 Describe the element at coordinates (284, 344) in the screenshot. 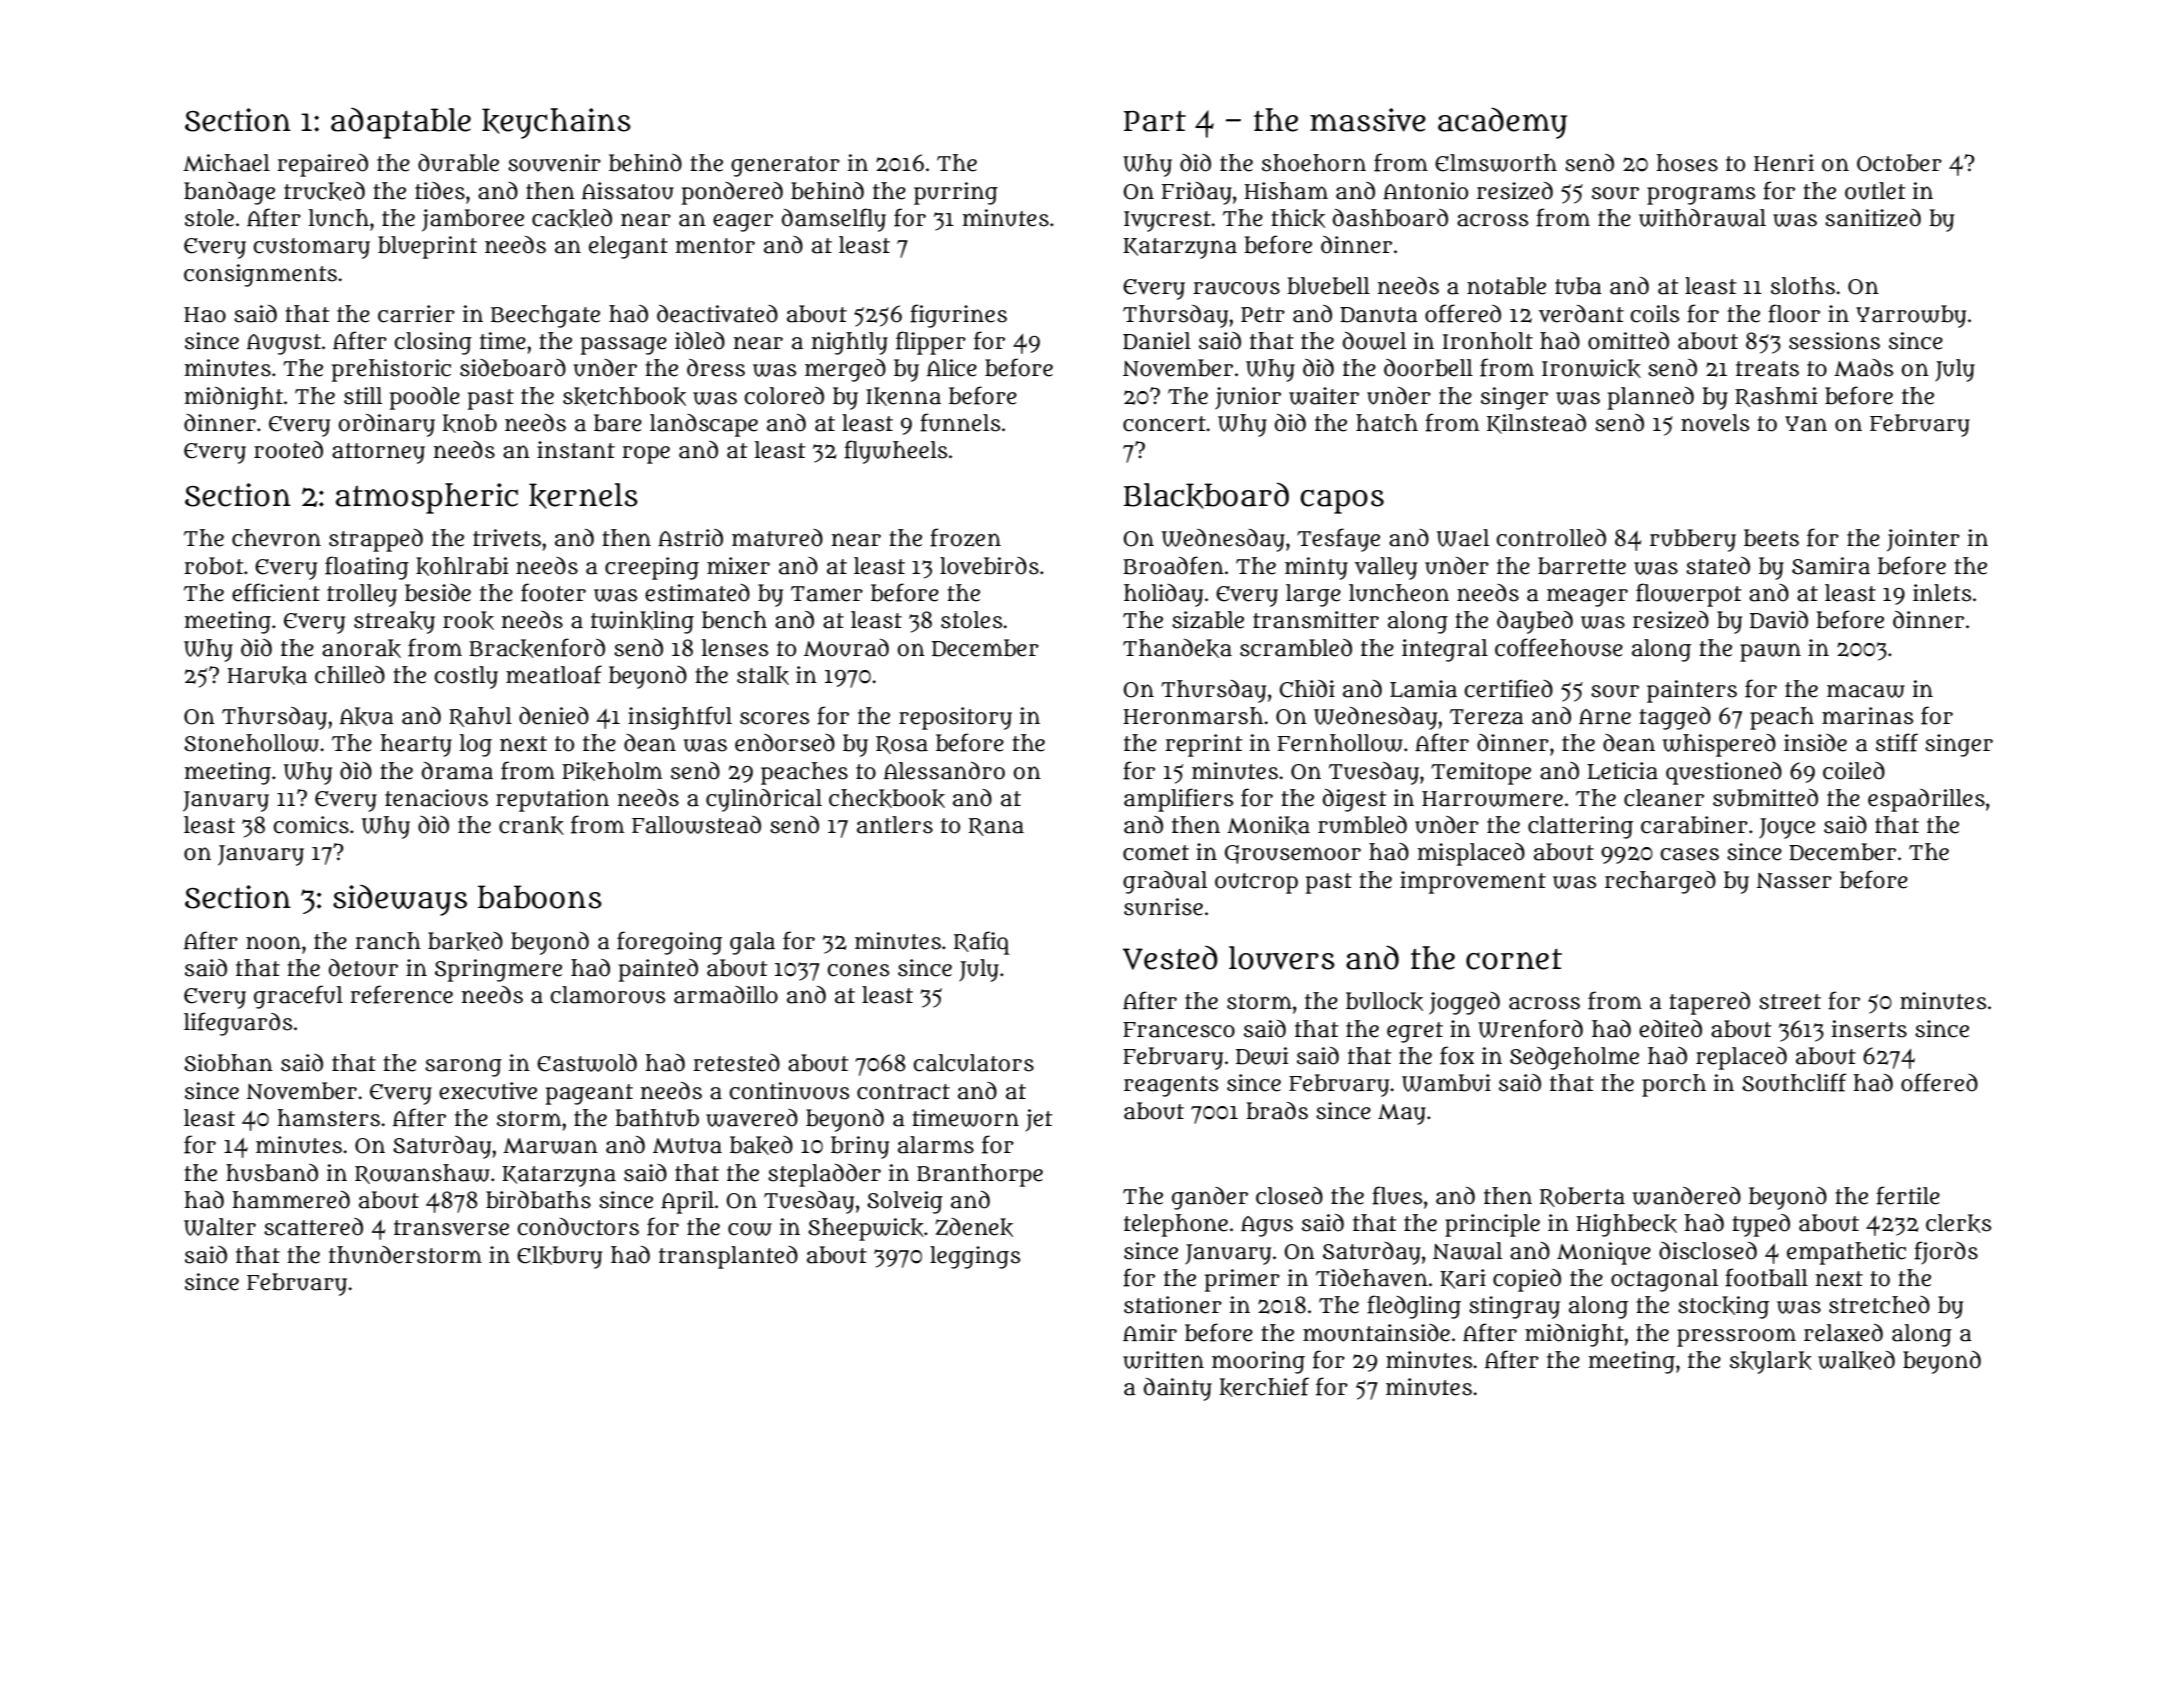

I see `August` at that location.
